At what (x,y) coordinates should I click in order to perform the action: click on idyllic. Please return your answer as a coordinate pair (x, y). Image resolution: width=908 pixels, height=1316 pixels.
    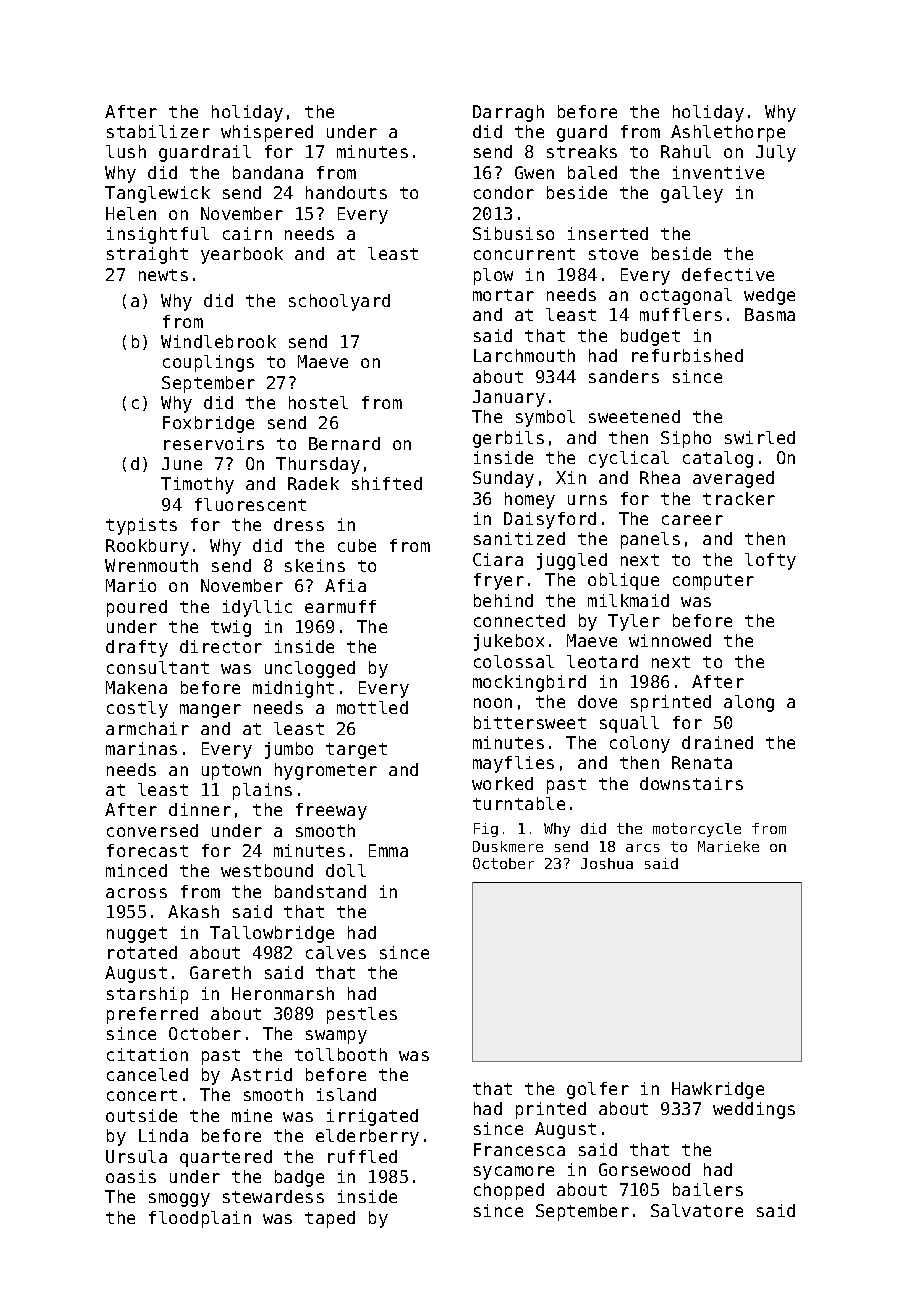
    Looking at the image, I should click on (257, 608).
